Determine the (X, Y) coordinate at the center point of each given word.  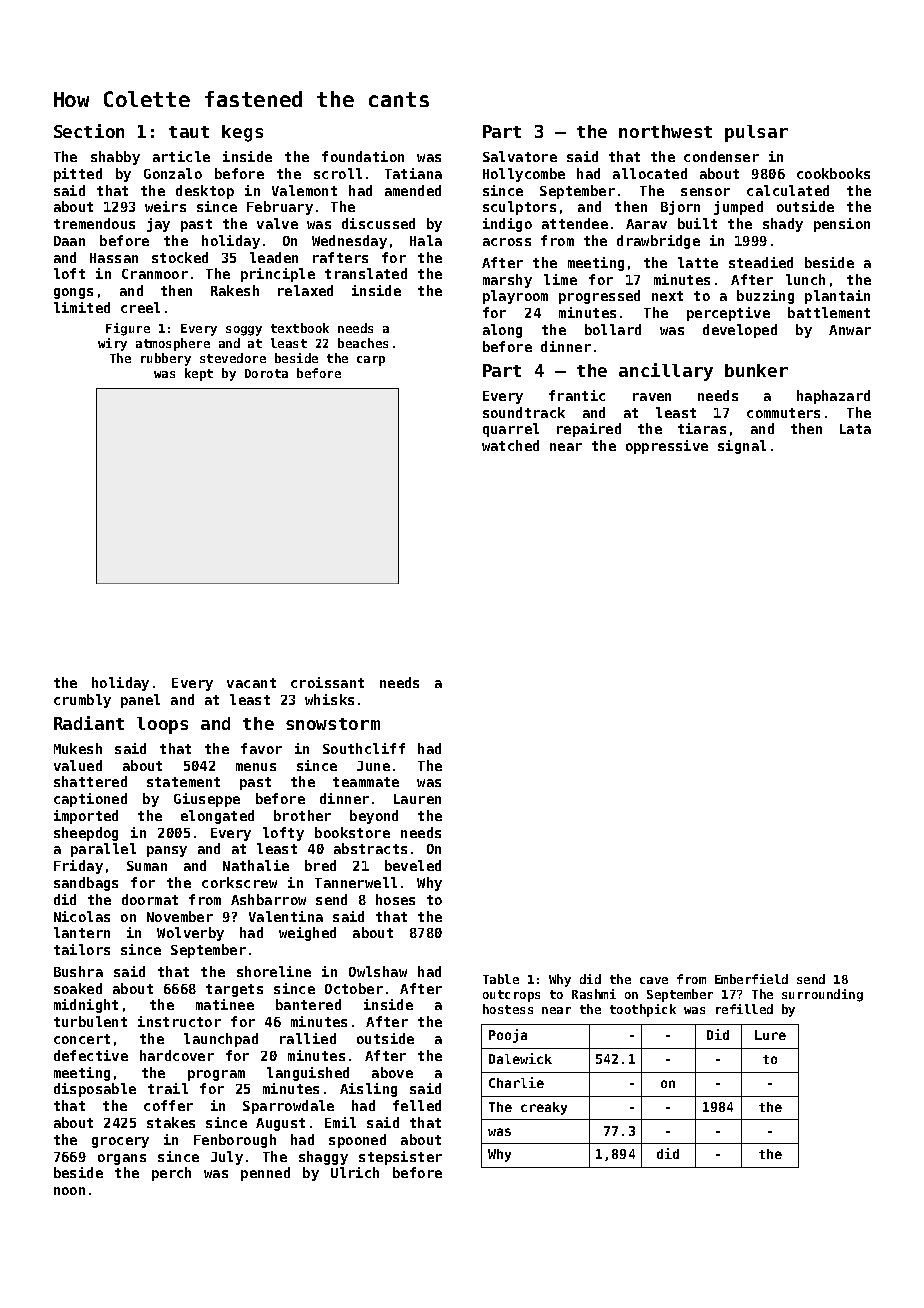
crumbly (82, 701)
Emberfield (751, 979)
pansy (167, 851)
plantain (837, 297)
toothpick (643, 1010)
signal (742, 447)
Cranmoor (155, 274)
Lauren (417, 799)
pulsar (756, 133)
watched (510, 445)
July (227, 1158)
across (507, 242)
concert (82, 1039)
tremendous (94, 223)
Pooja (508, 1036)
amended (413, 190)
